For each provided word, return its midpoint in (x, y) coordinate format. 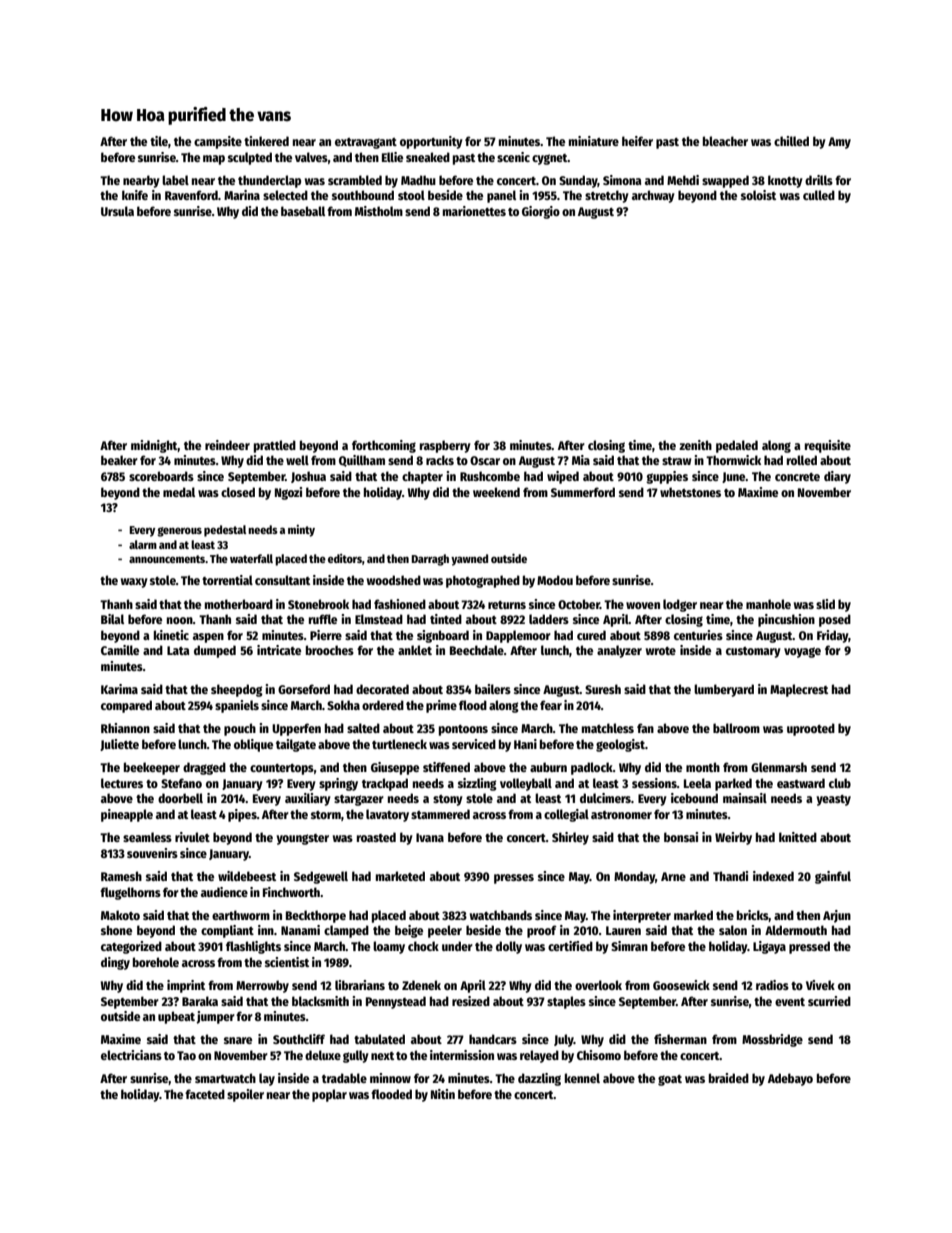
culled (819, 195)
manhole (768, 604)
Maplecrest (799, 690)
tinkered (266, 141)
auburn (548, 767)
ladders (549, 619)
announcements (167, 559)
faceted (205, 1094)
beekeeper (152, 768)
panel (501, 196)
